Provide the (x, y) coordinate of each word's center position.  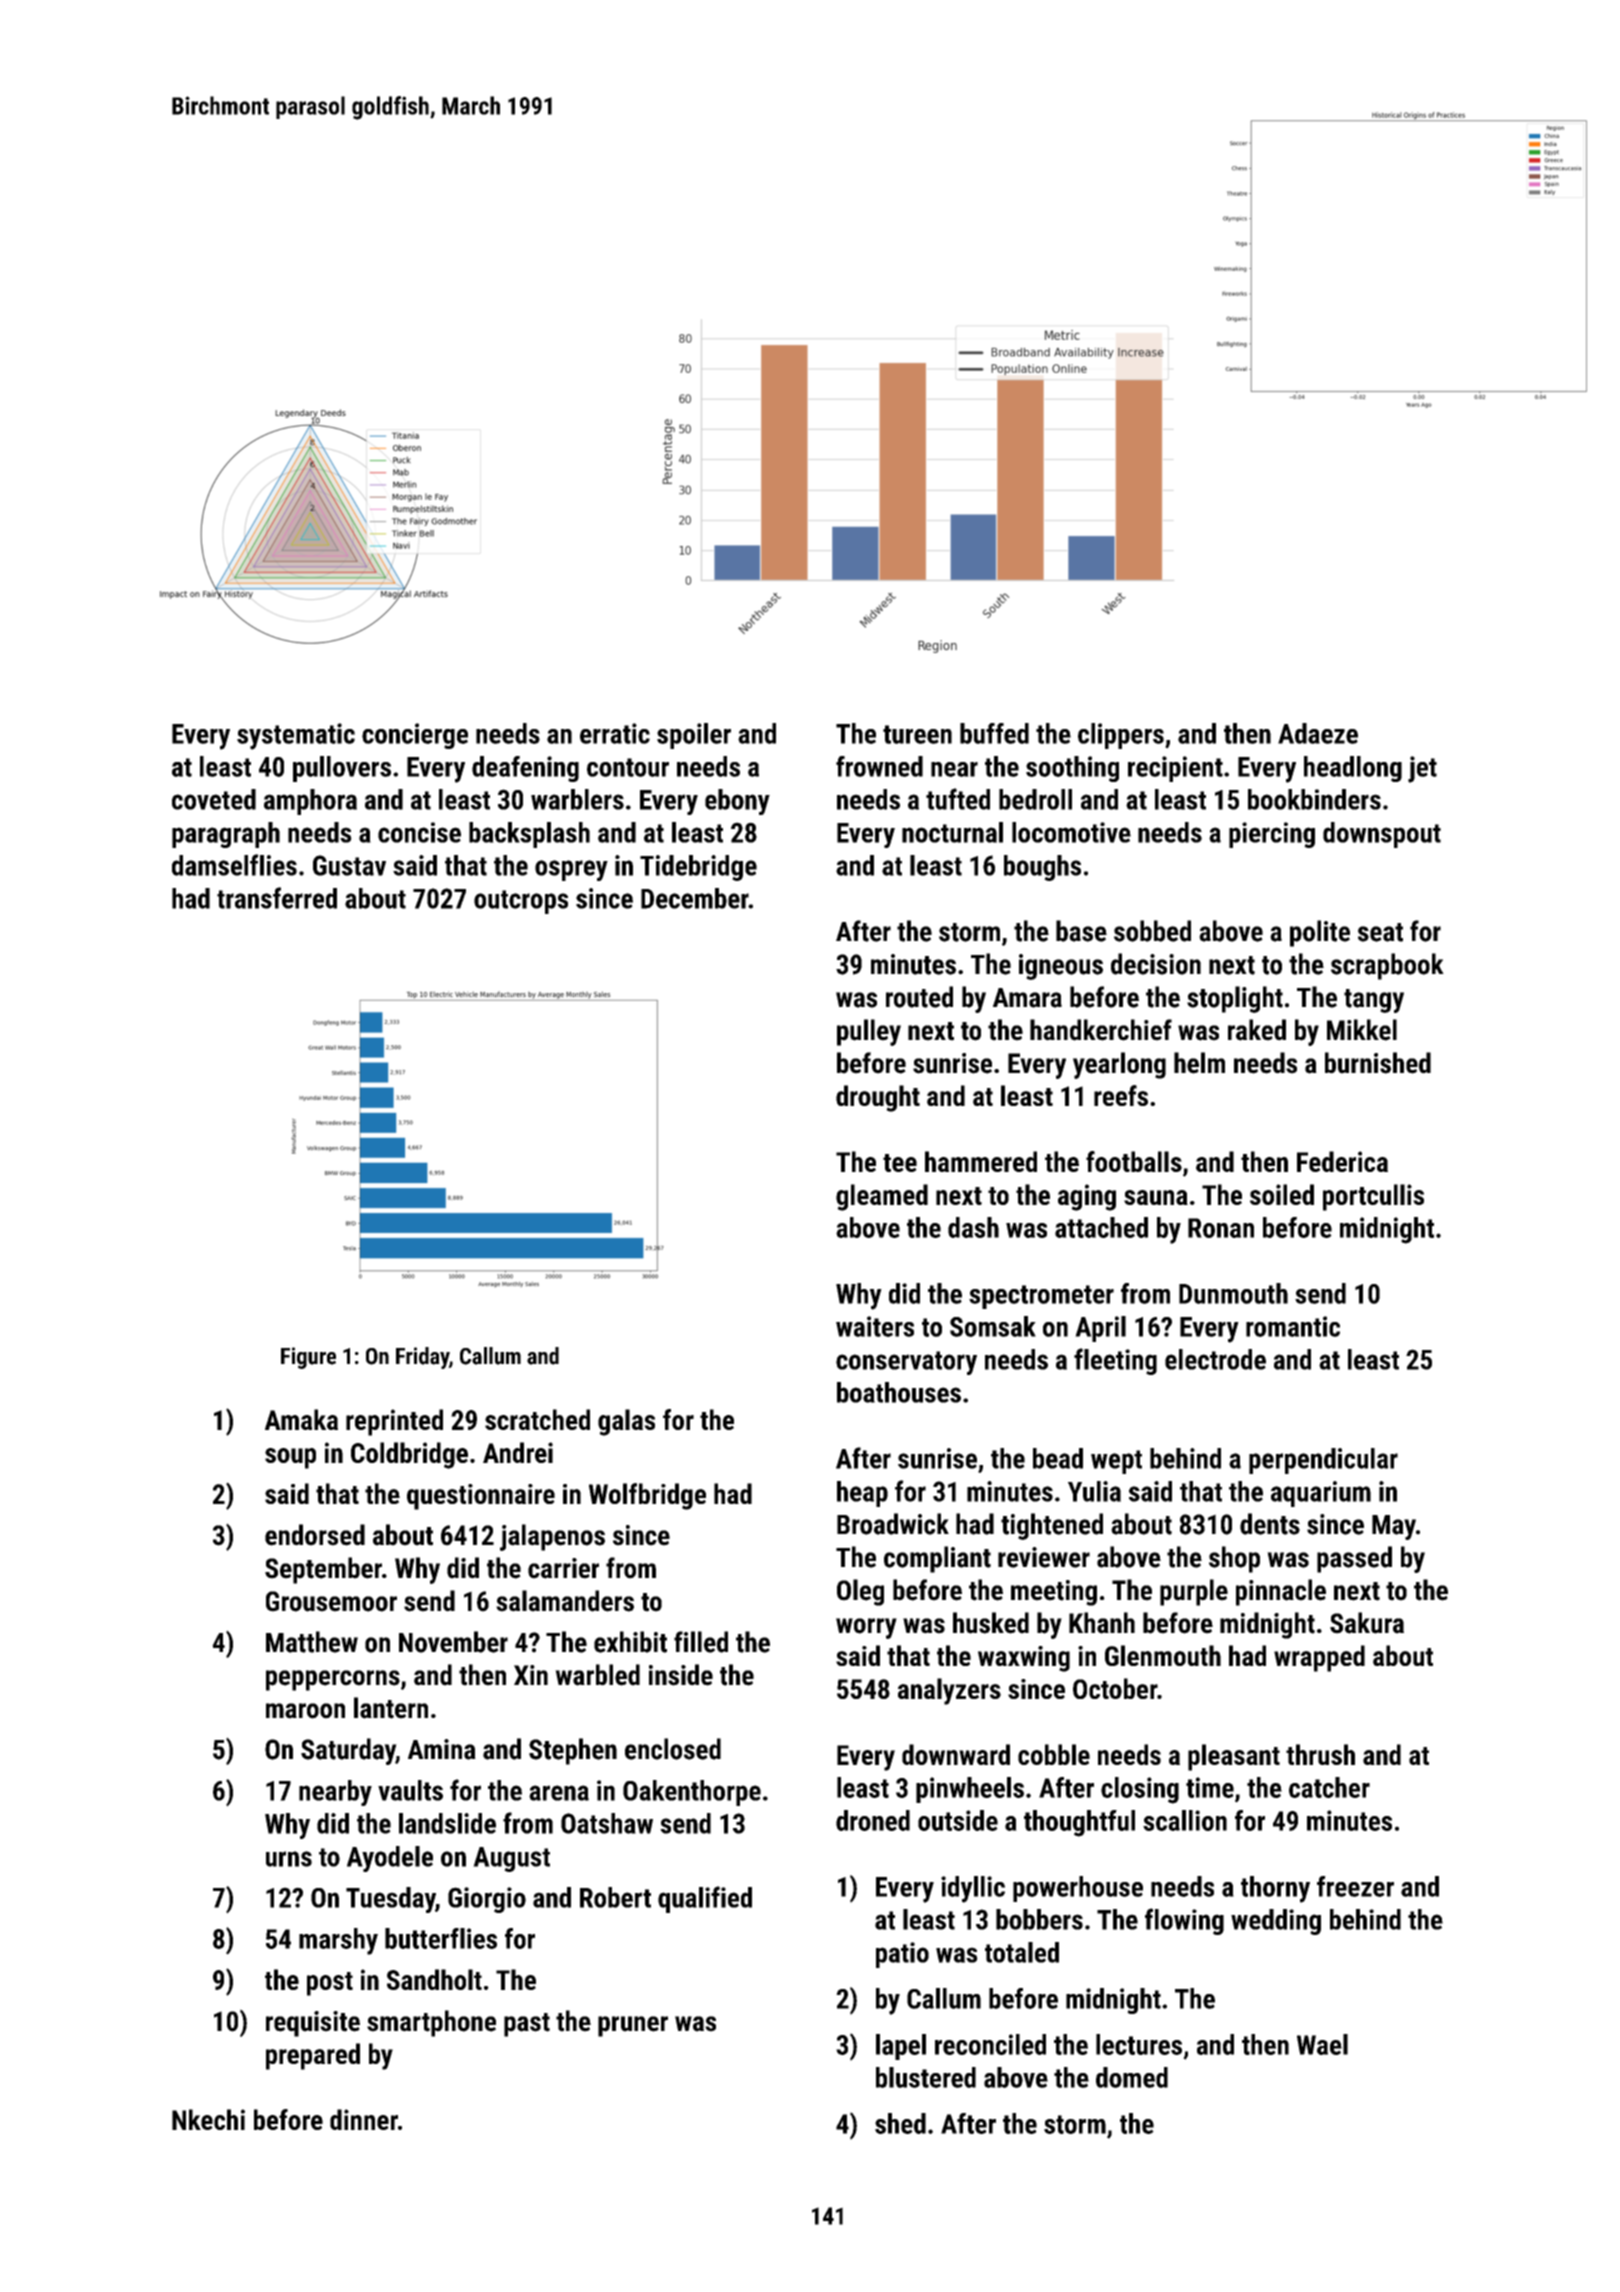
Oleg (860, 1592)
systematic (296, 736)
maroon (305, 1711)
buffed (994, 733)
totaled (1022, 1952)
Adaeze (1318, 733)
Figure (308, 1358)
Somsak (993, 1326)
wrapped (1319, 1658)
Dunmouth (1233, 1293)
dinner (364, 2119)
